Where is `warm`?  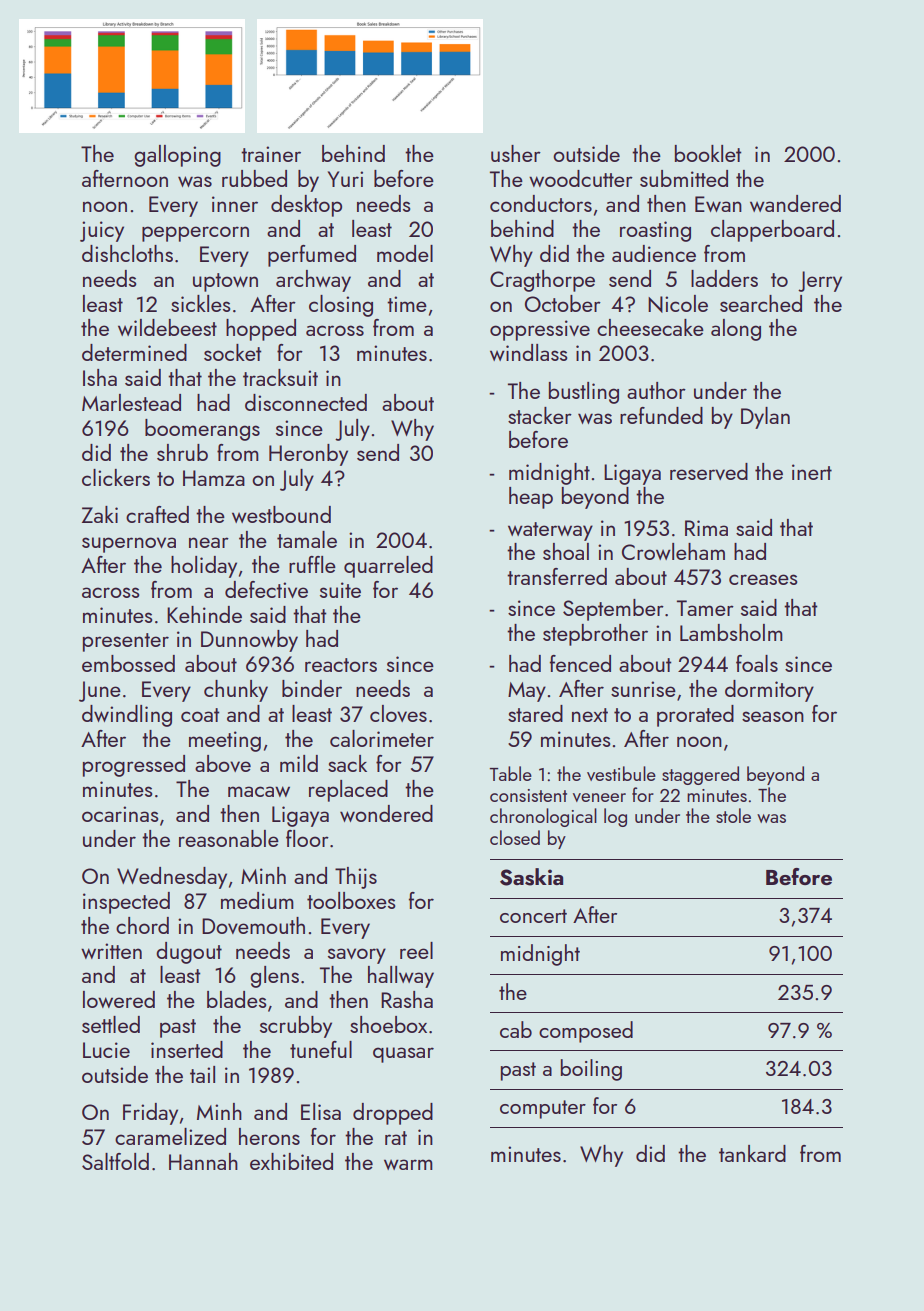 warm is located at coordinates (408, 1164).
